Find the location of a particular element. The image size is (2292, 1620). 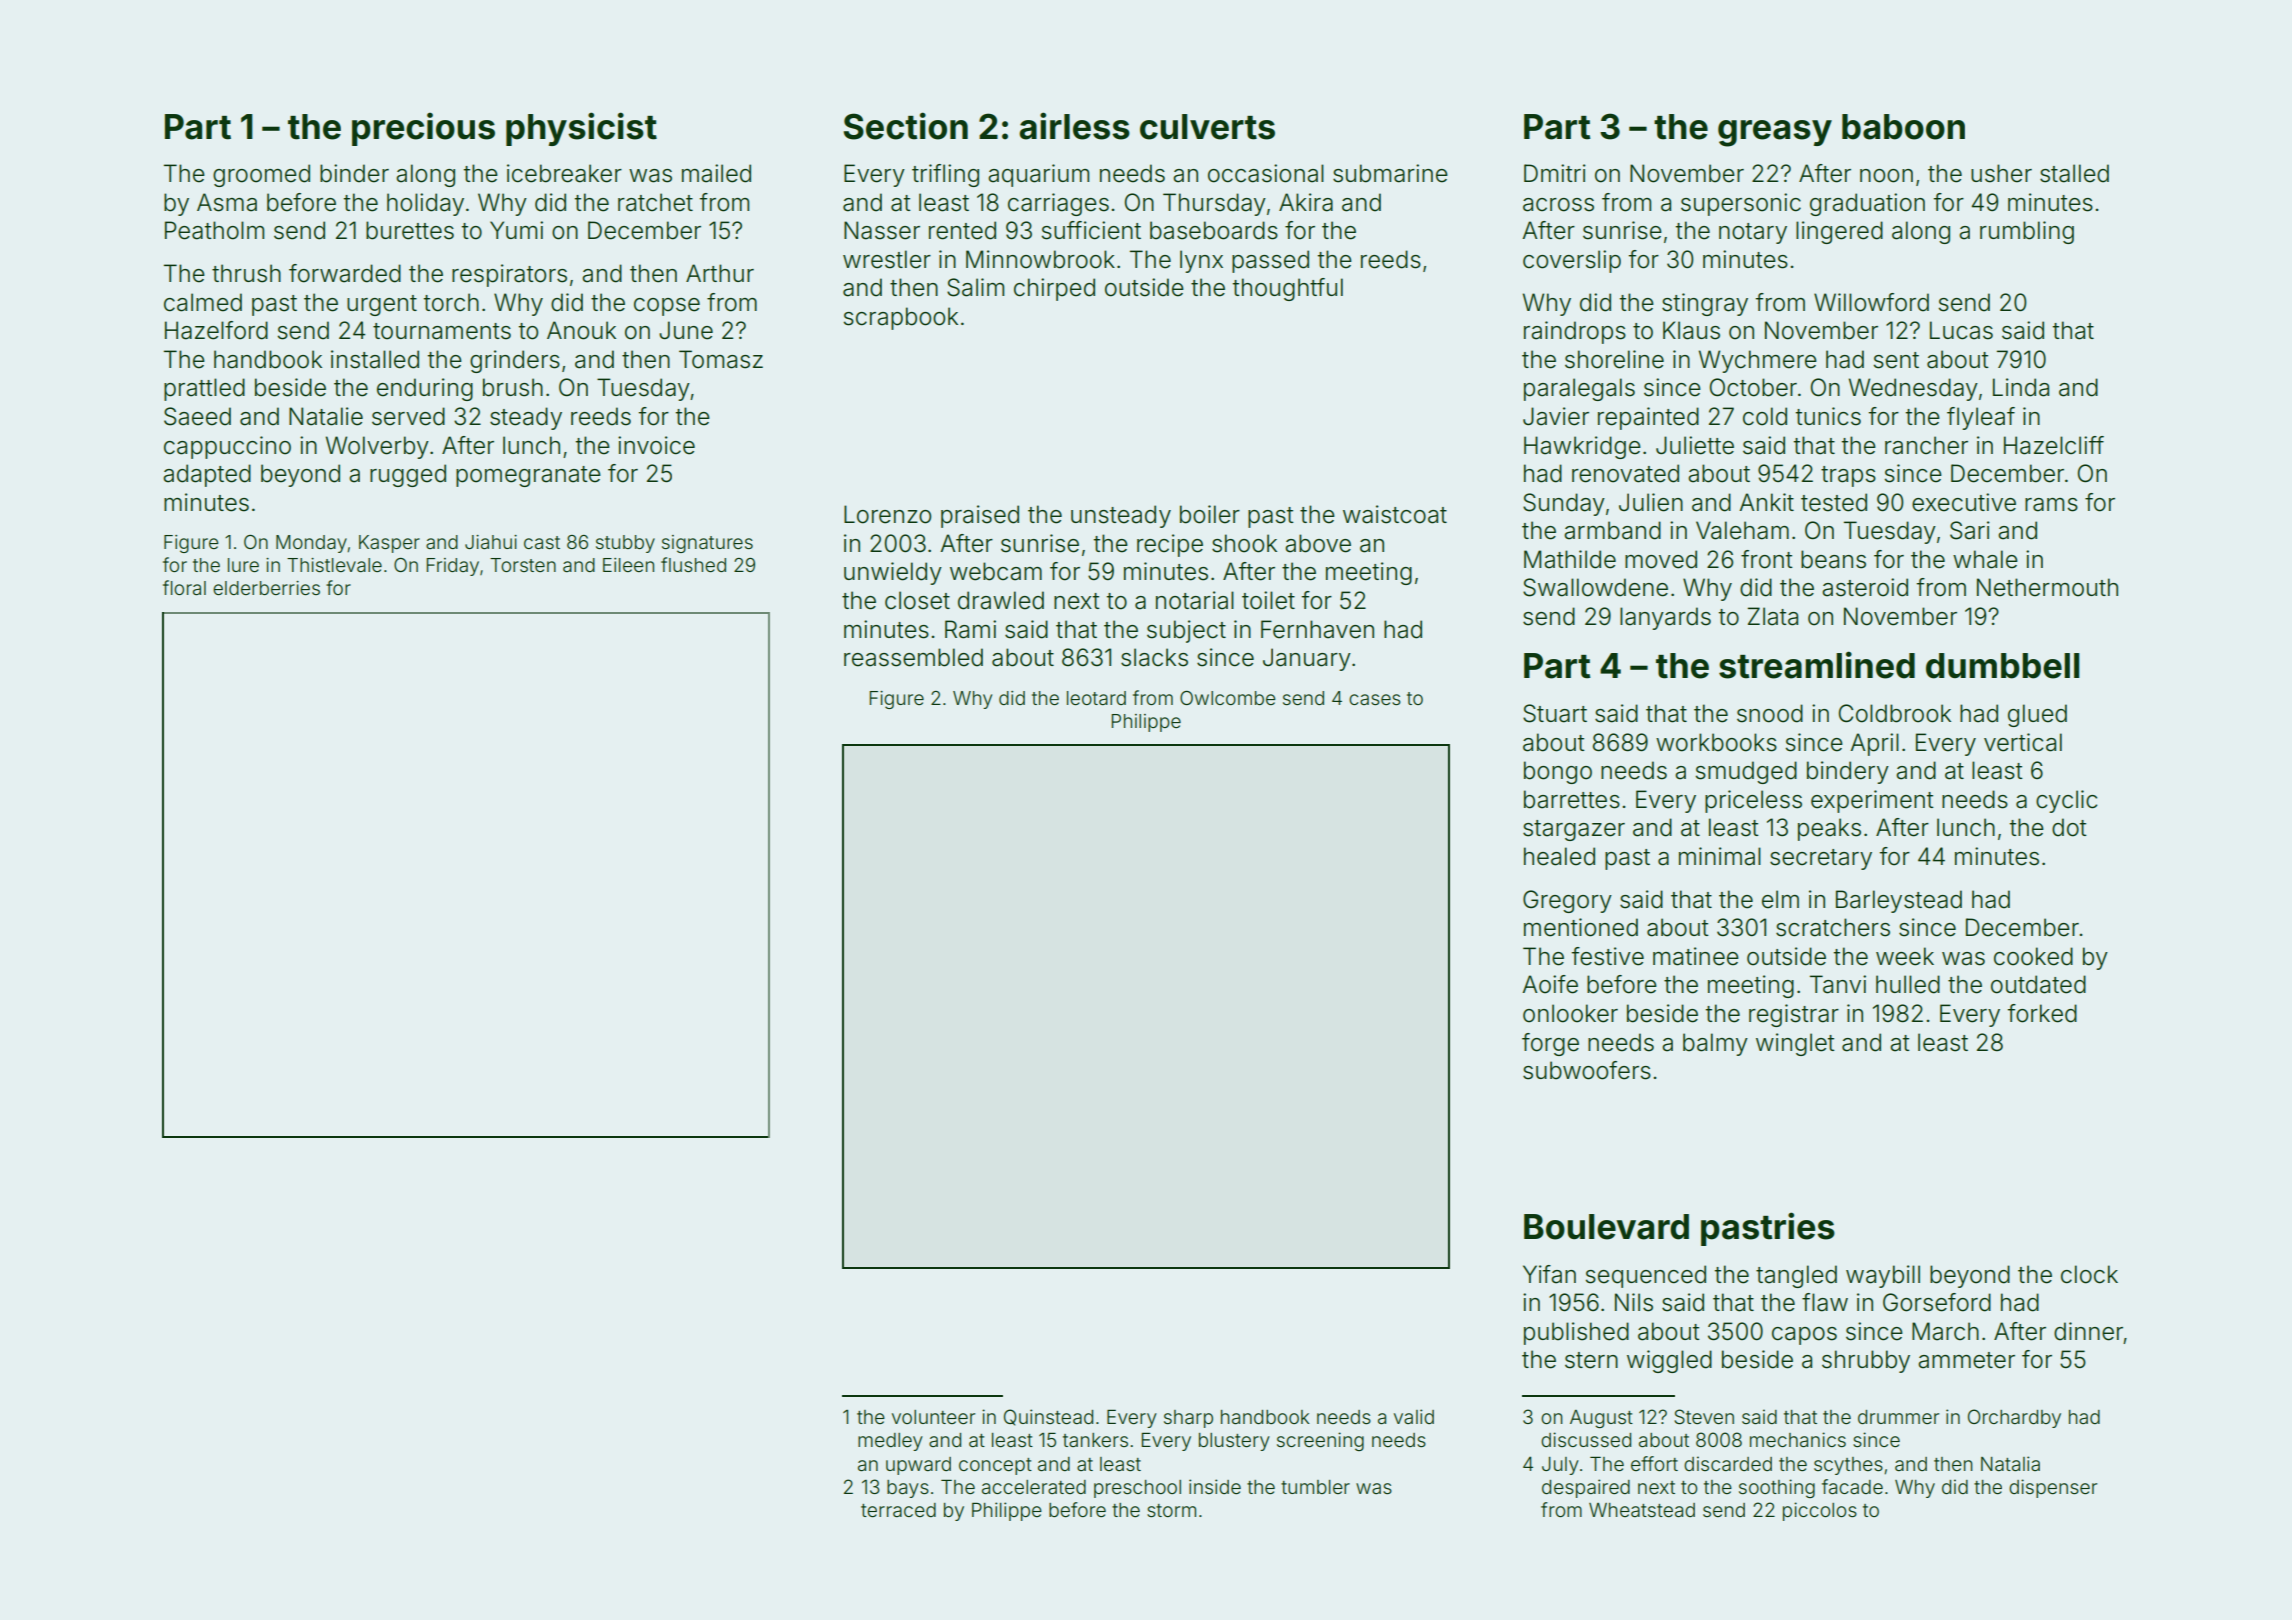

medley is located at coordinates (890, 1442).
